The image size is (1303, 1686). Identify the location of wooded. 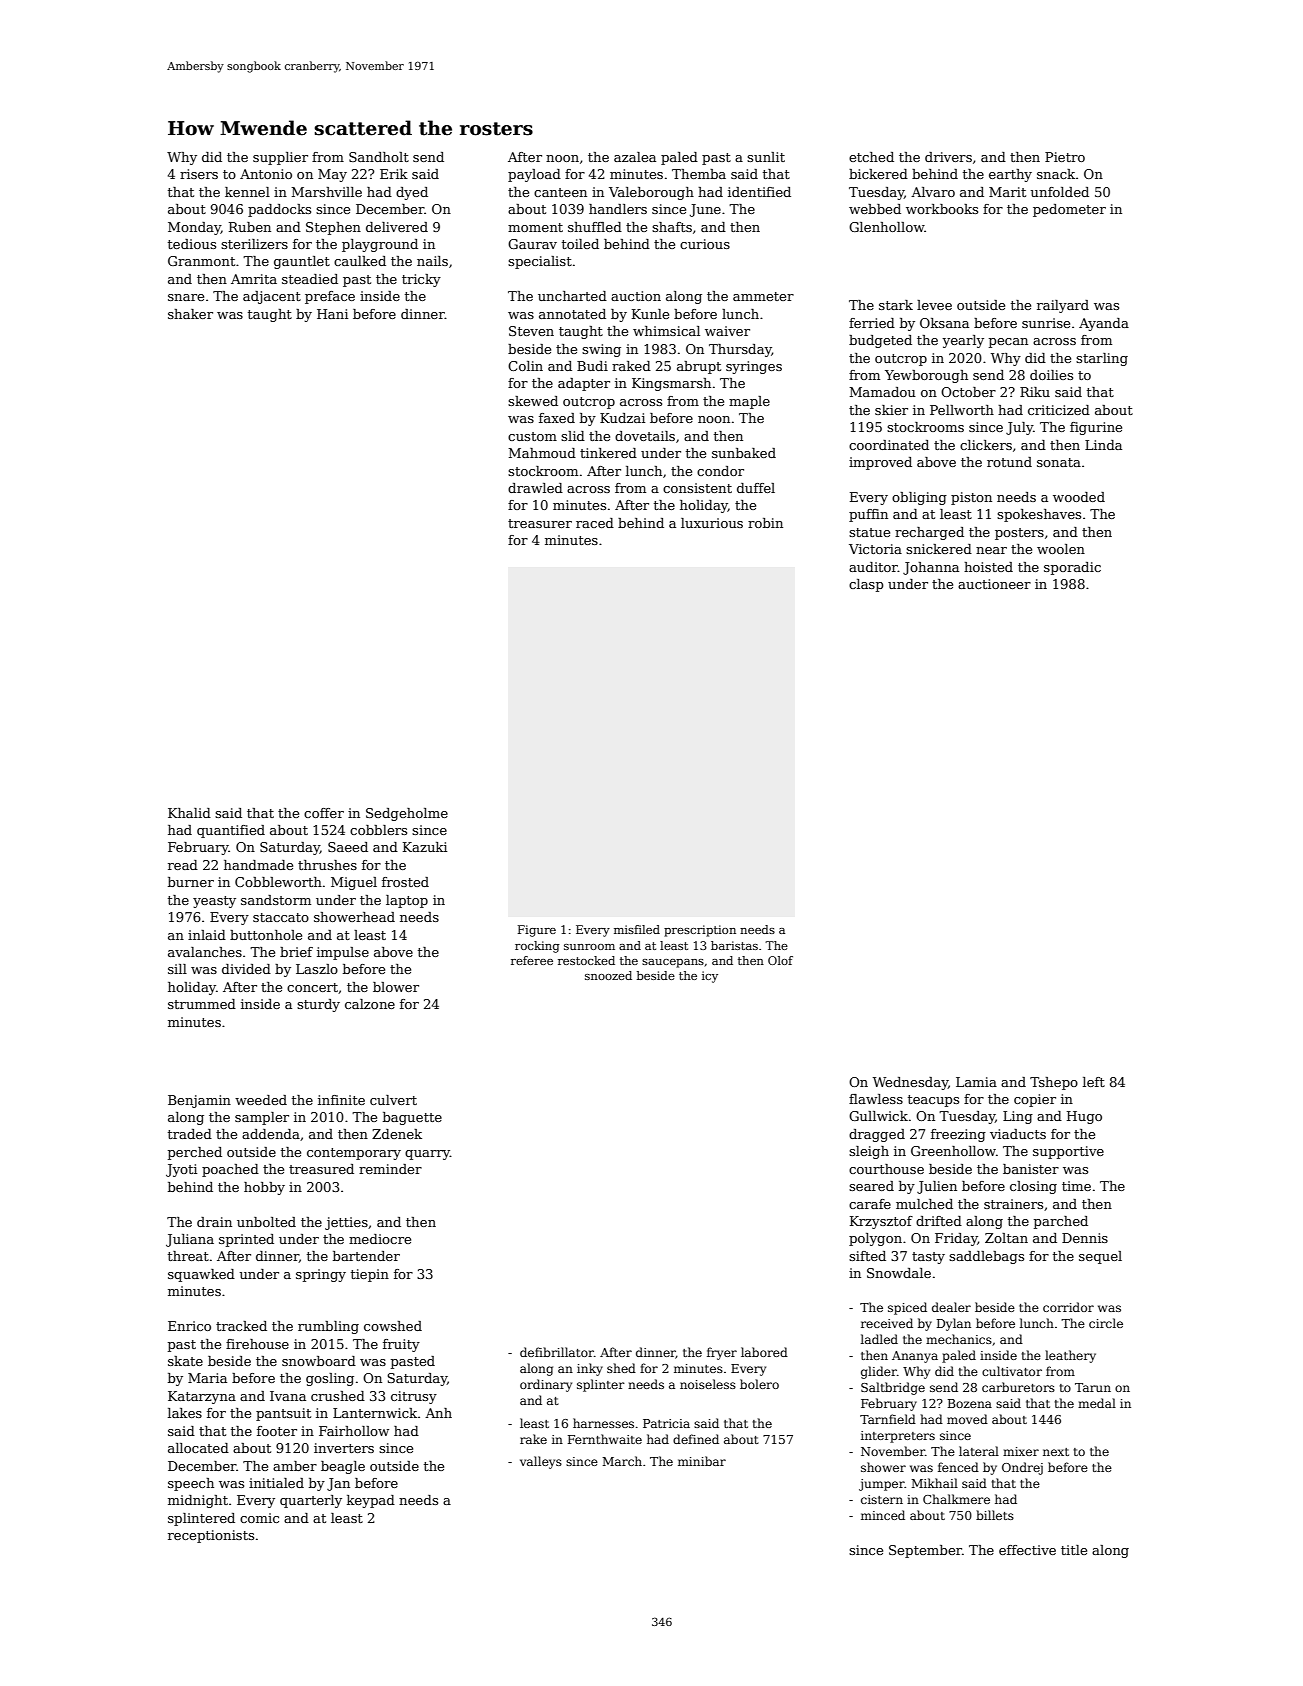
(1079, 497).
